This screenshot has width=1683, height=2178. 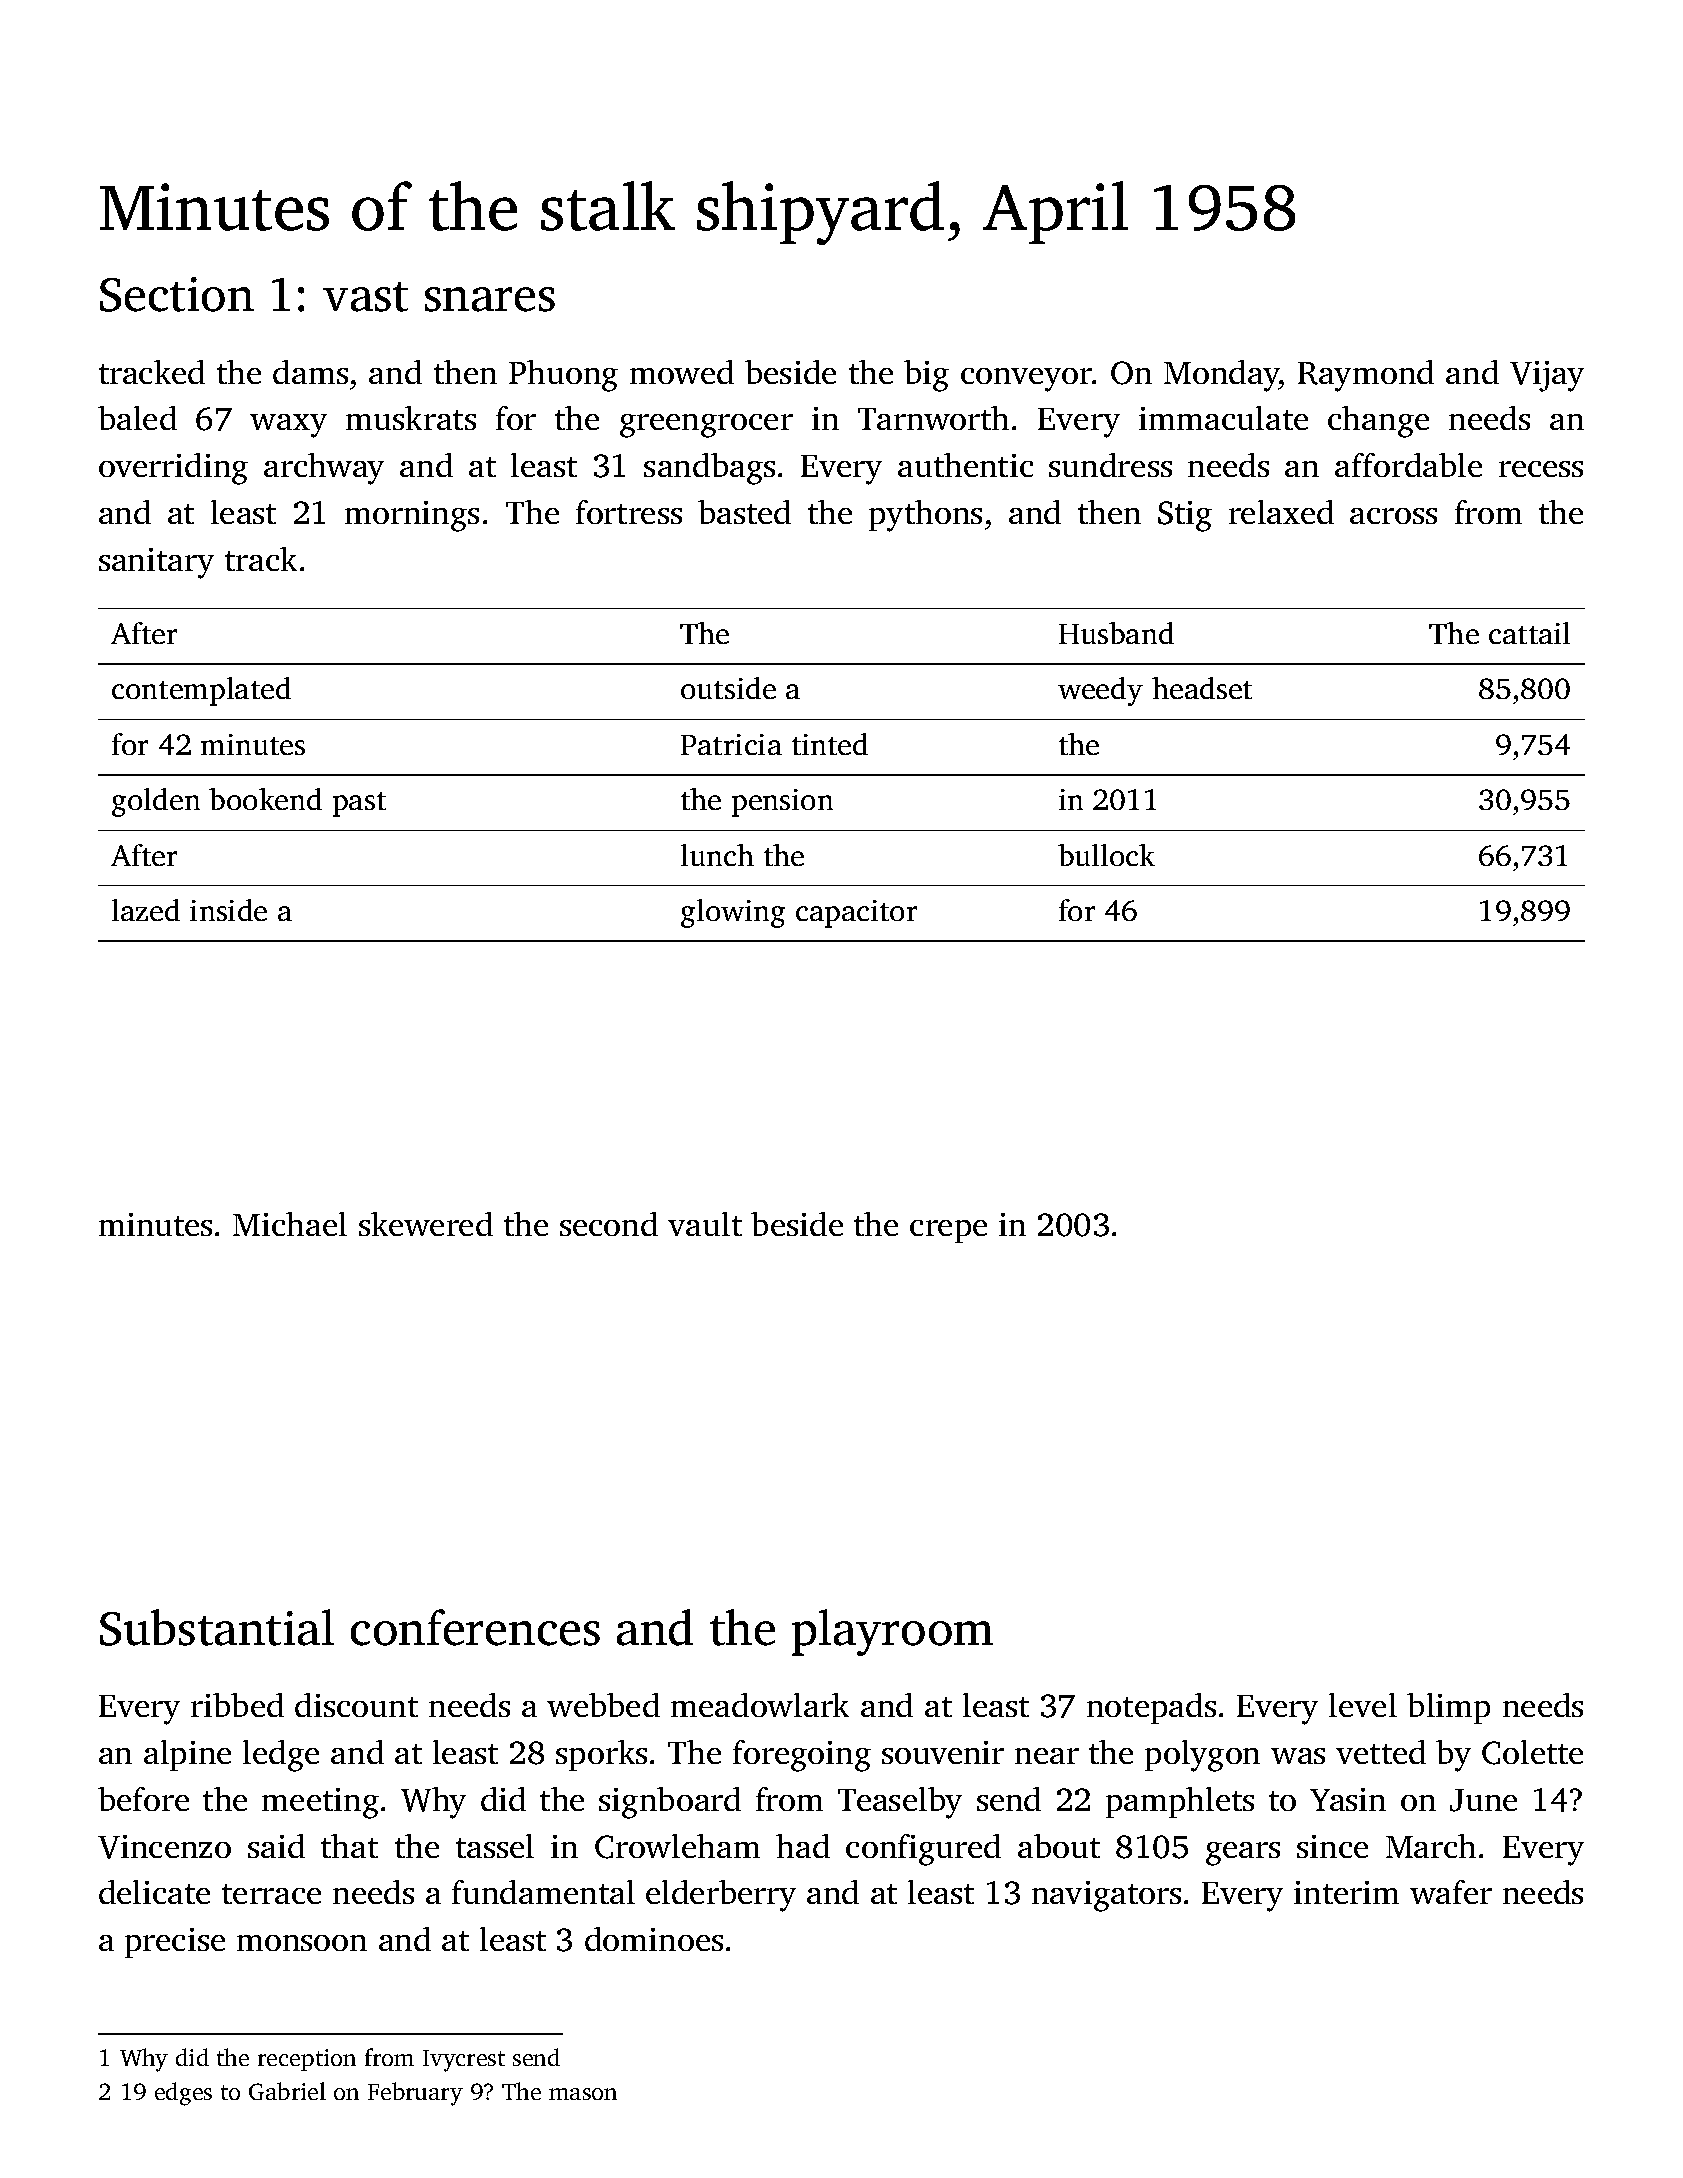 What do you see at coordinates (705, 1224) in the screenshot?
I see `vault` at bounding box center [705, 1224].
